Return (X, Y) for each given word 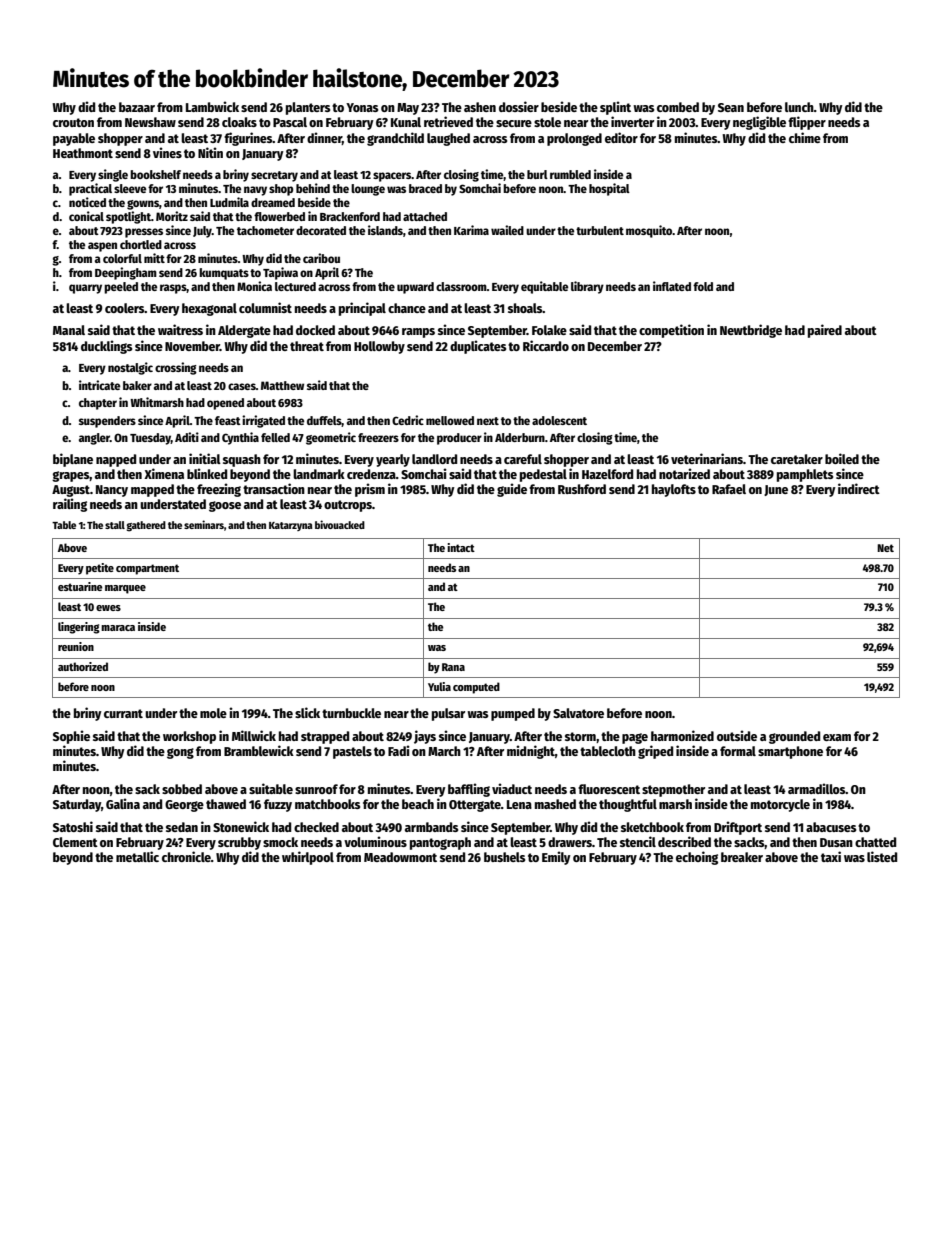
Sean (731, 107)
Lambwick (212, 106)
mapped (152, 490)
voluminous (375, 841)
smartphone (790, 752)
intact (461, 547)
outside (737, 735)
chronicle (186, 856)
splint (615, 108)
